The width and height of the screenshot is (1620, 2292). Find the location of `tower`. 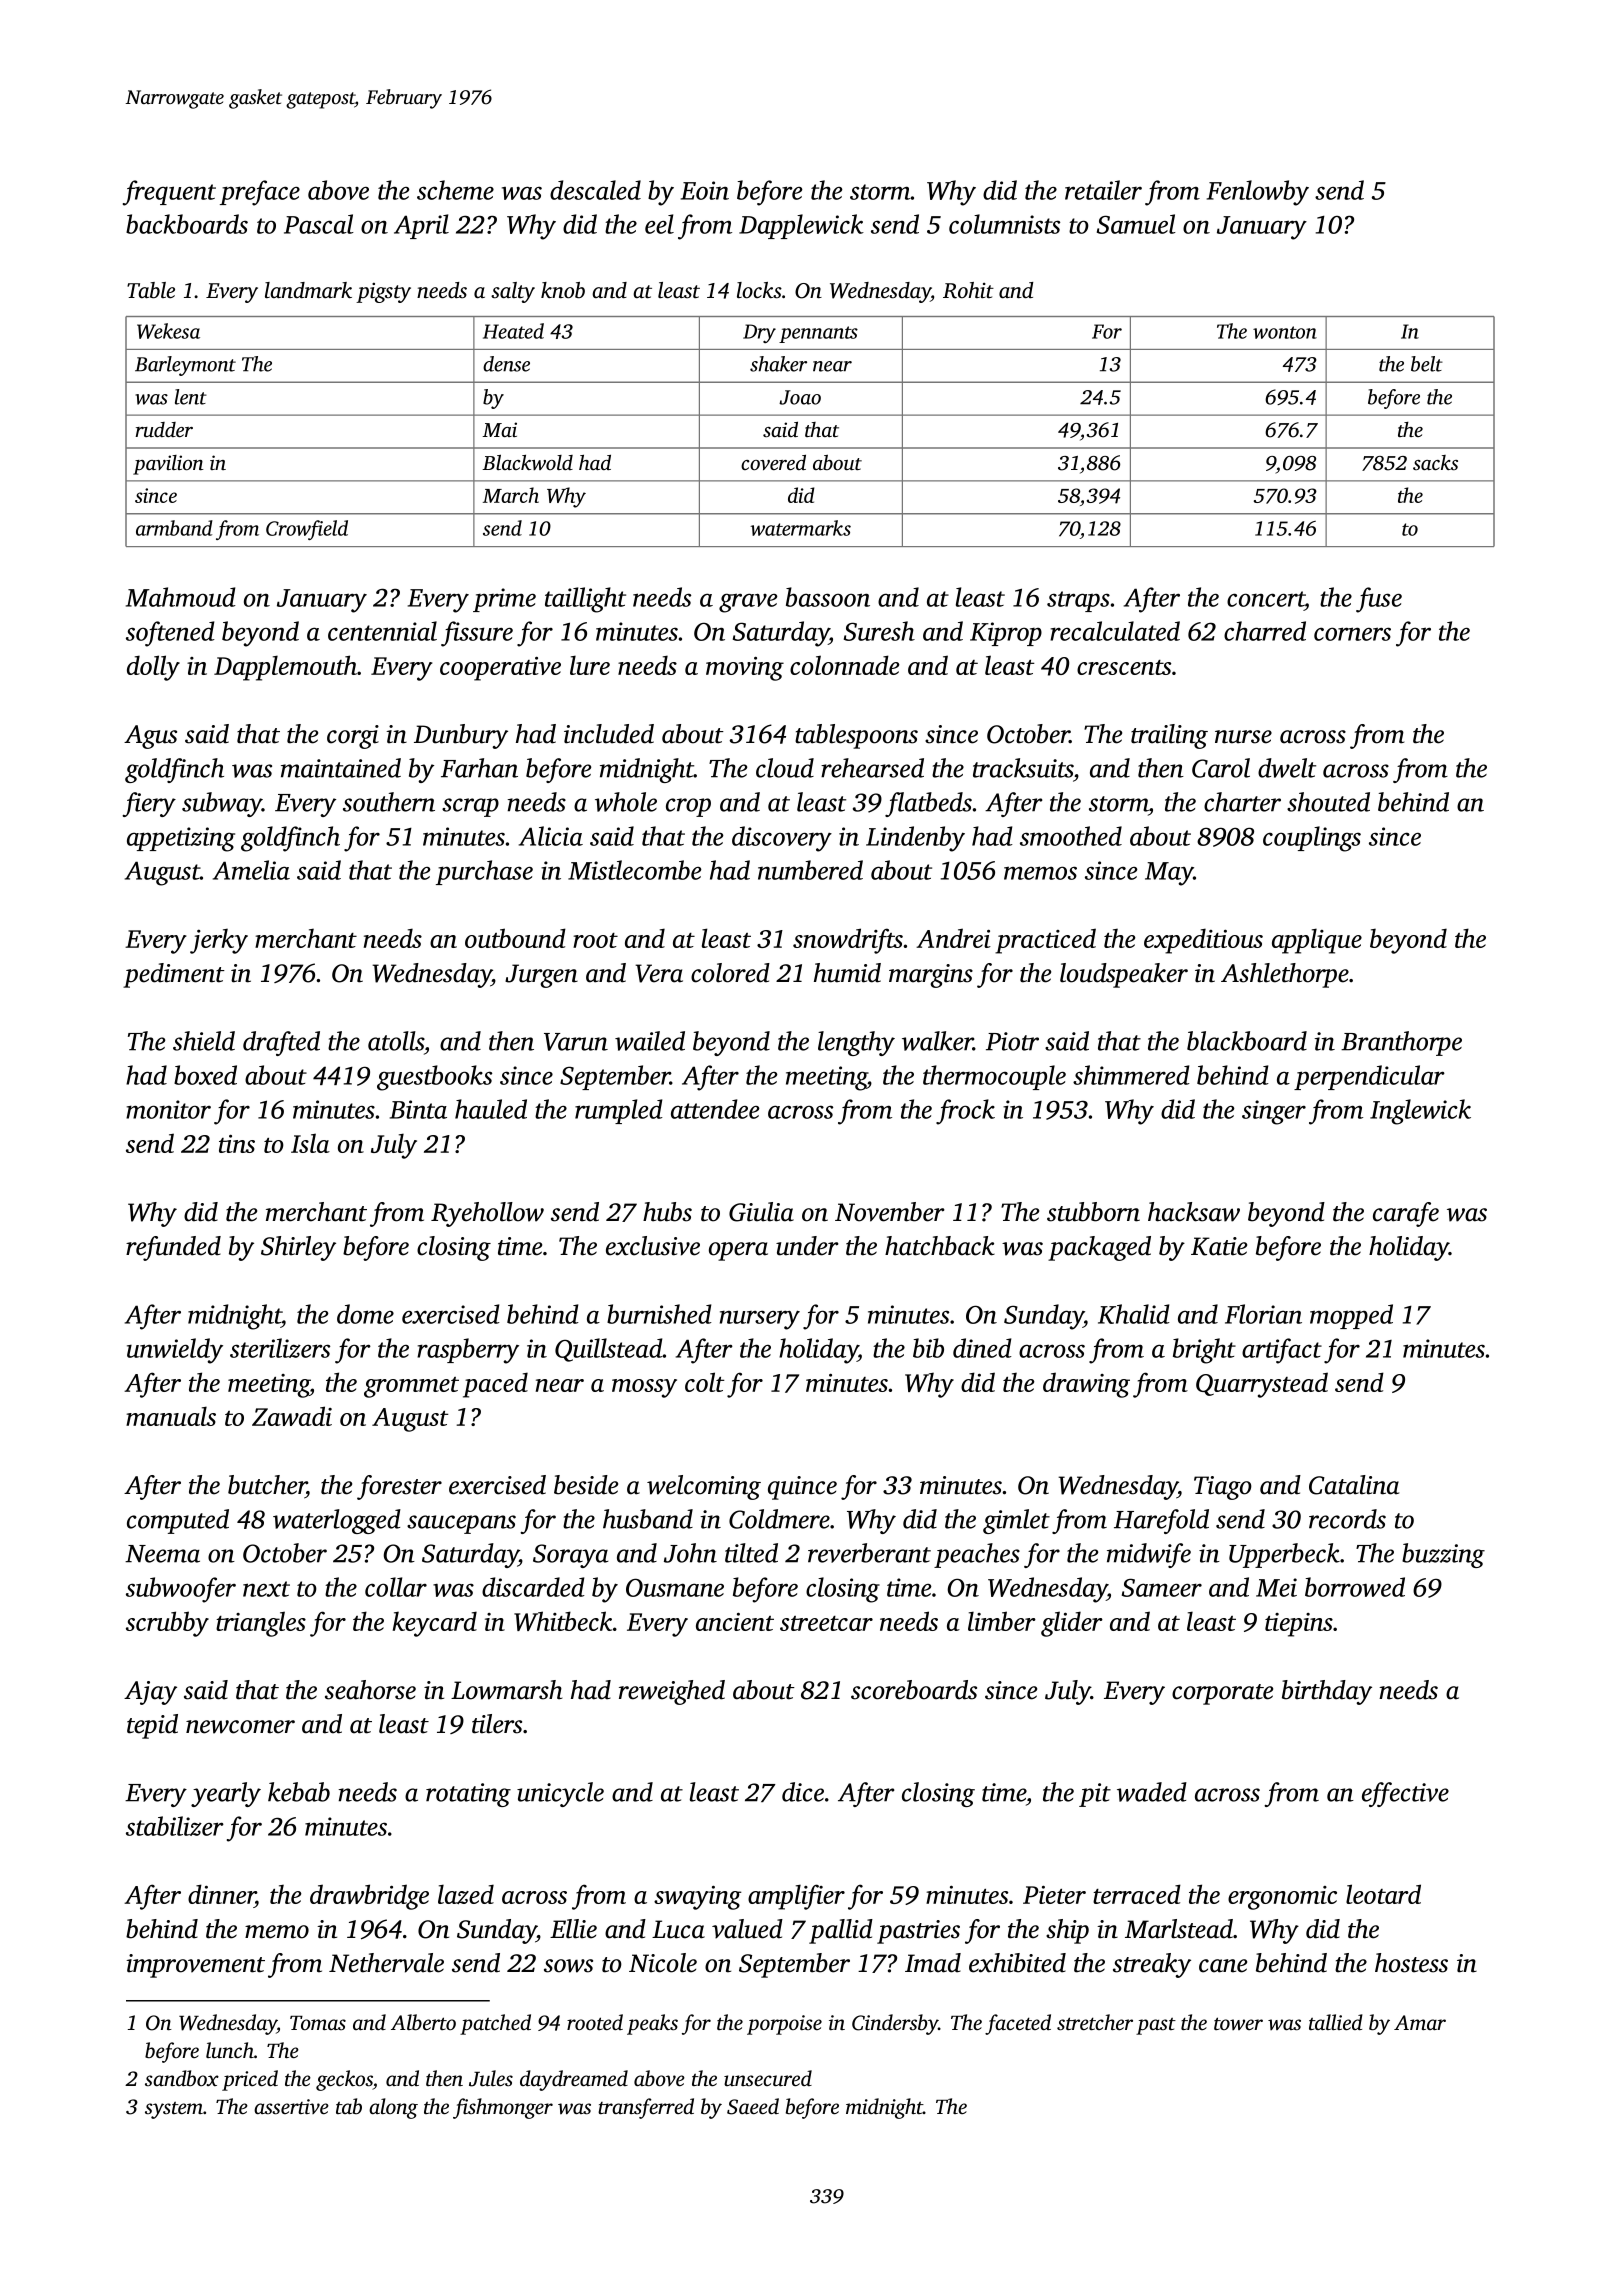

tower is located at coordinates (1238, 2023).
